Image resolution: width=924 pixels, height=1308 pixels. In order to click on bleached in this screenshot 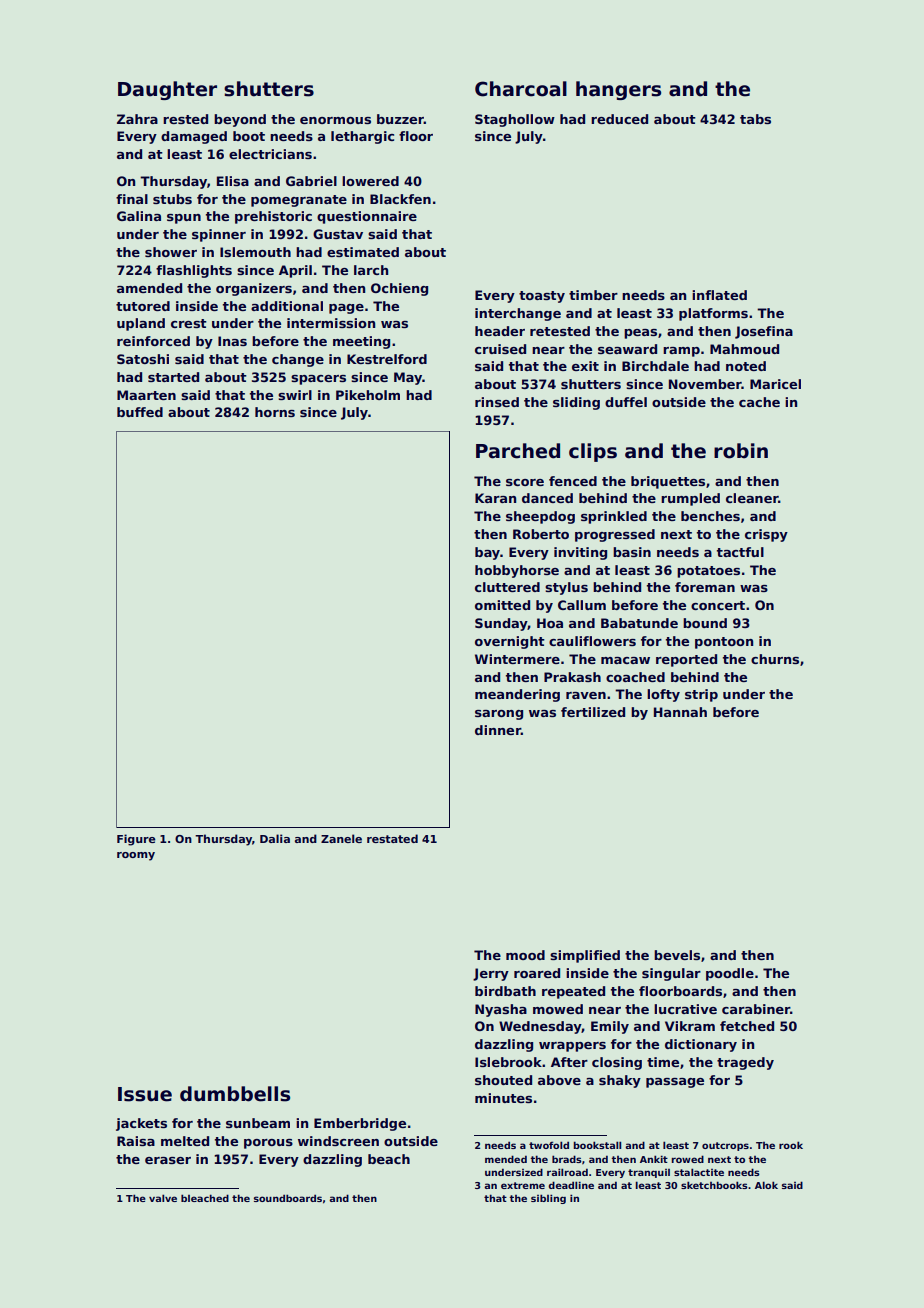, I will do `click(205, 1198)`.
